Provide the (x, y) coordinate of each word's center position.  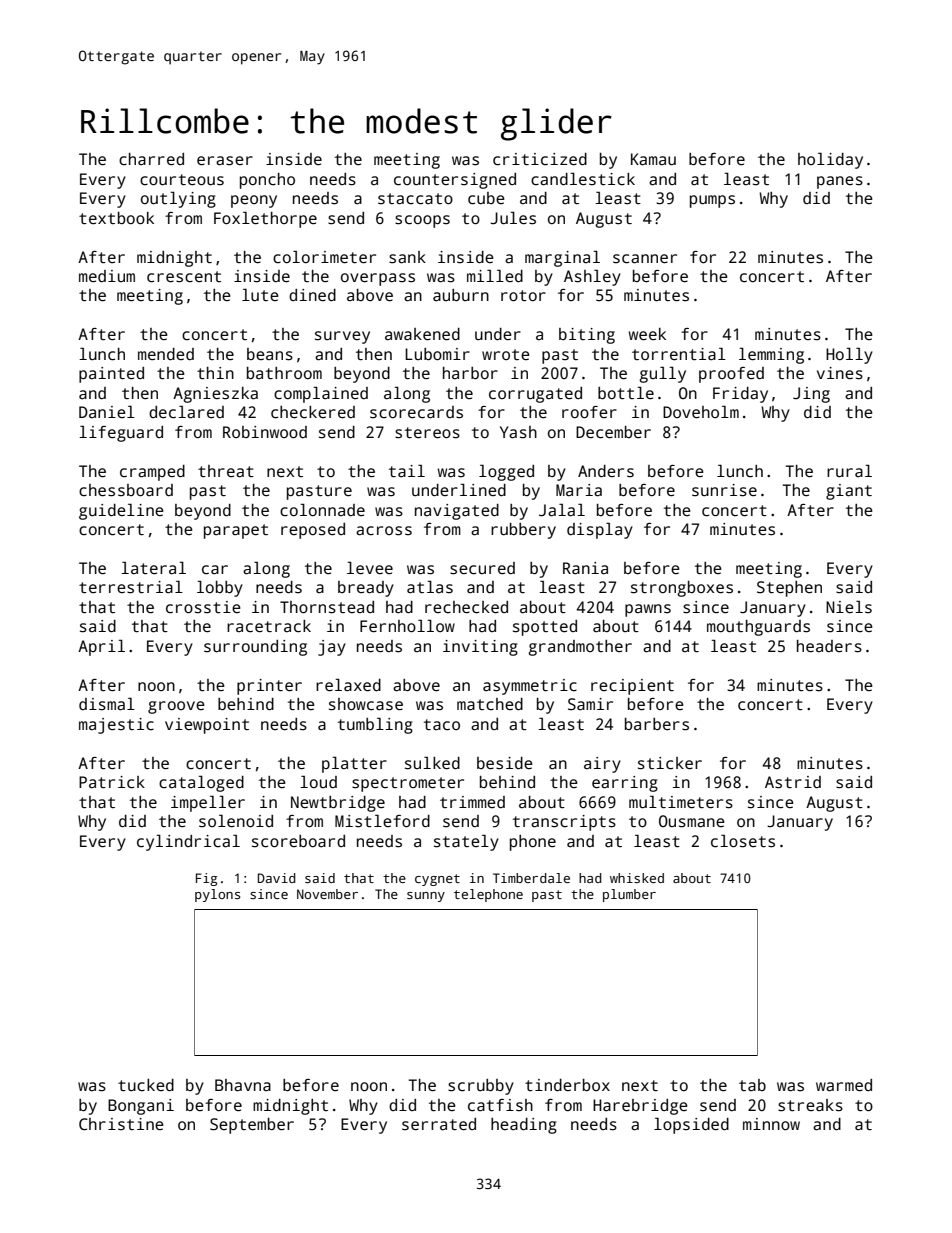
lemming (771, 355)
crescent (184, 277)
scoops (422, 221)
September (252, 1126)
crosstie (203, 607)
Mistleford (382, 821)
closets (743, 841)
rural (849, 470)
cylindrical (188, 842)
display (600, 530)
